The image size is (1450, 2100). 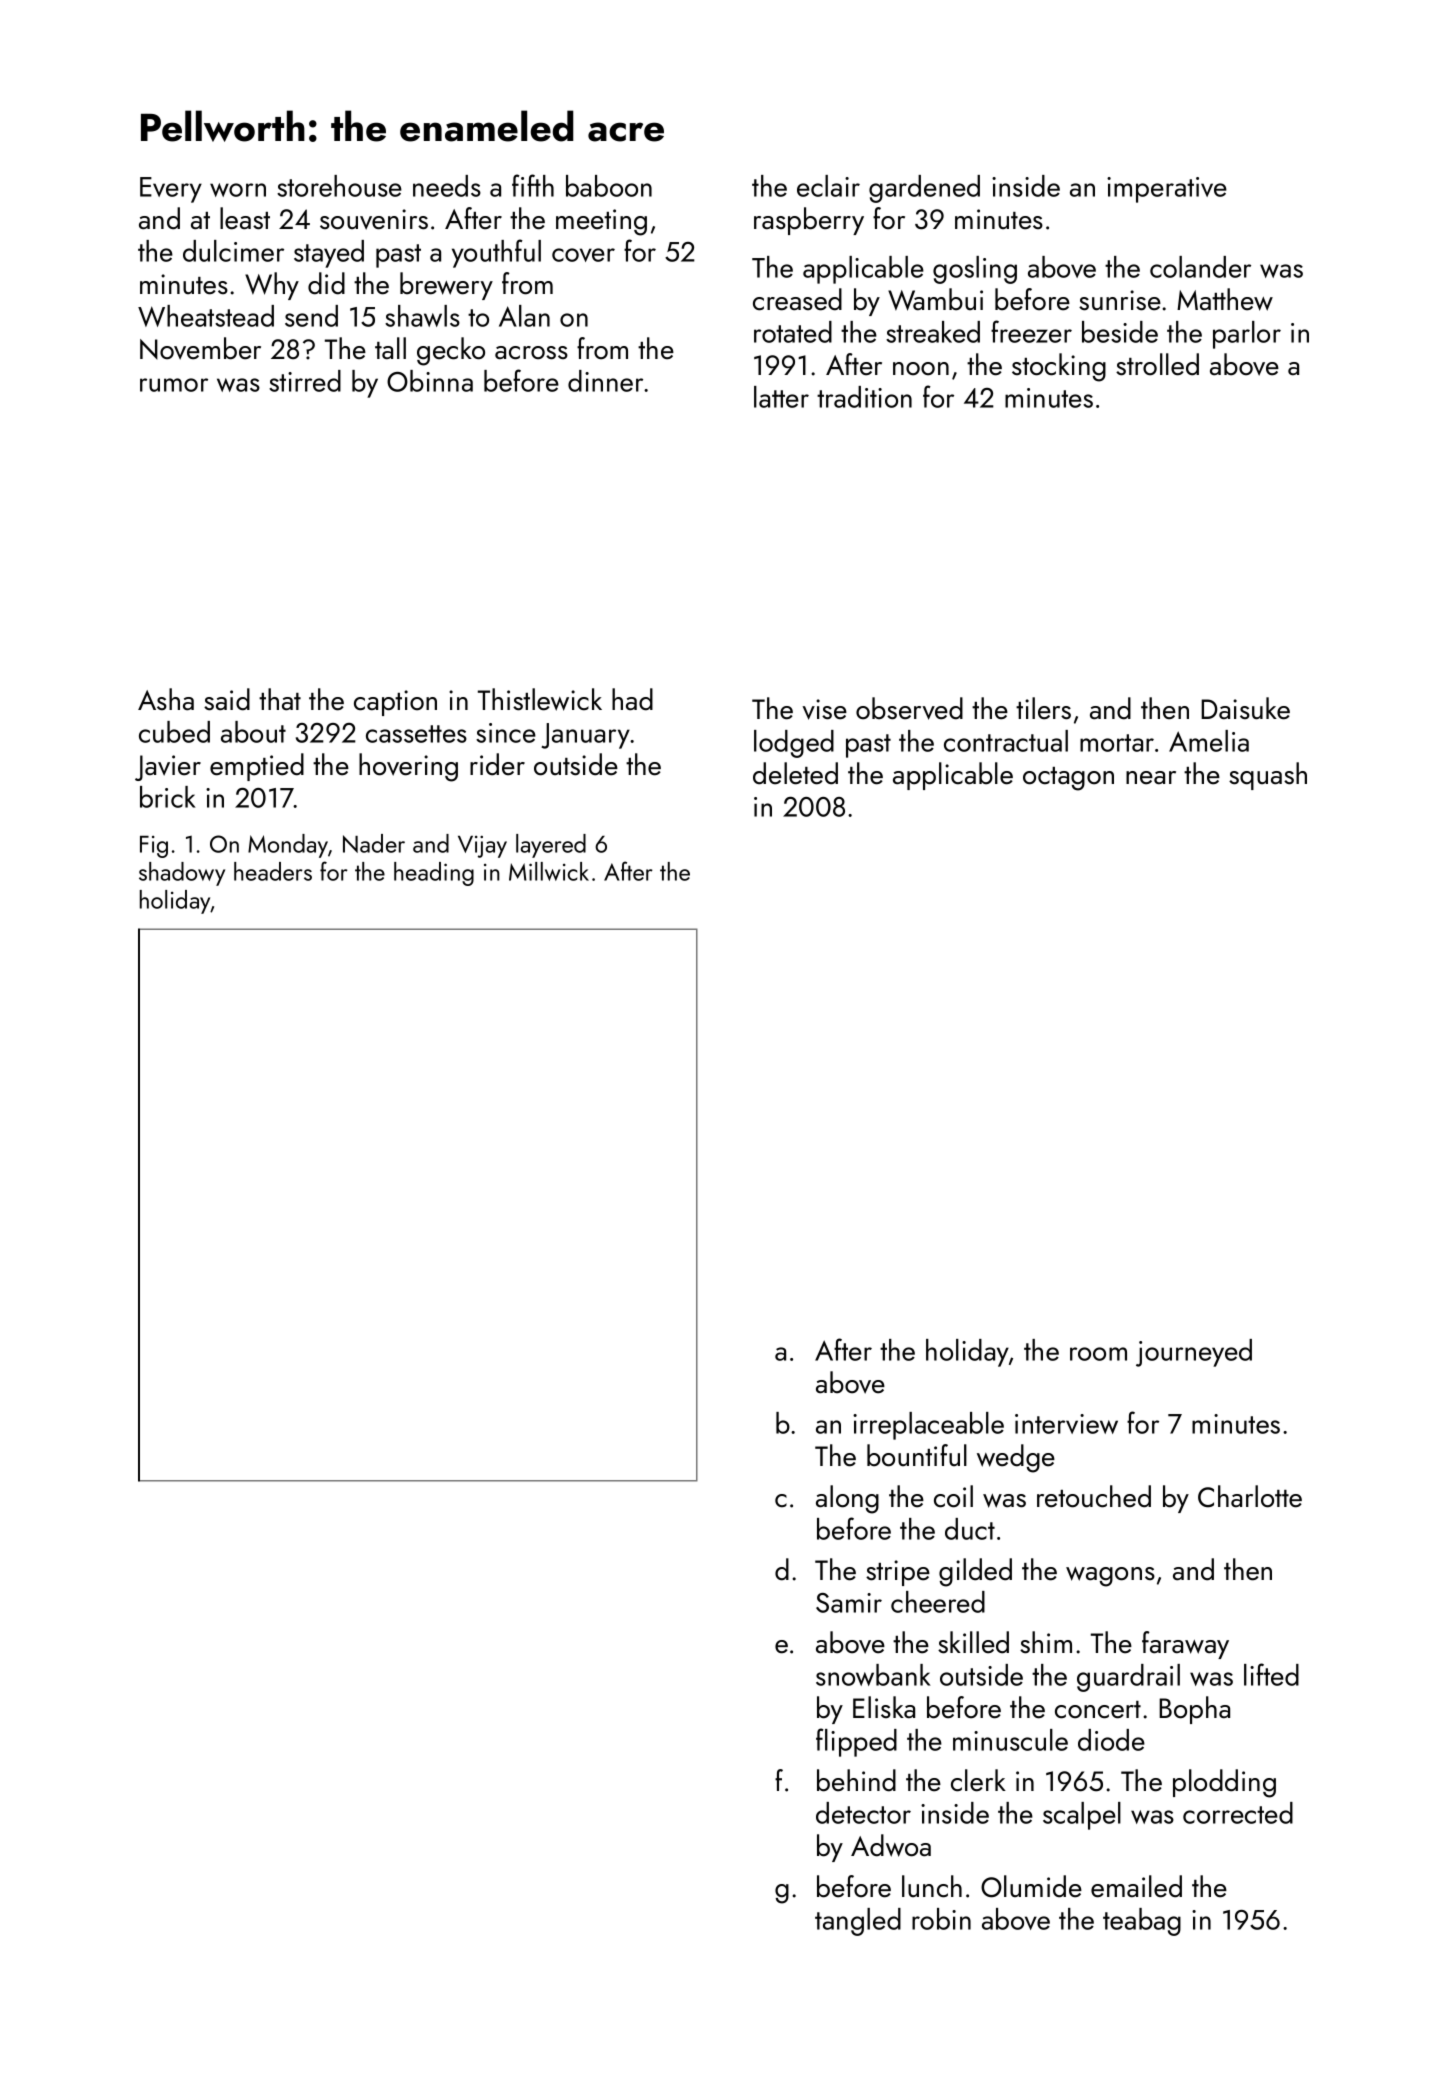 I want to click on about, so click(x=253, y=732).
